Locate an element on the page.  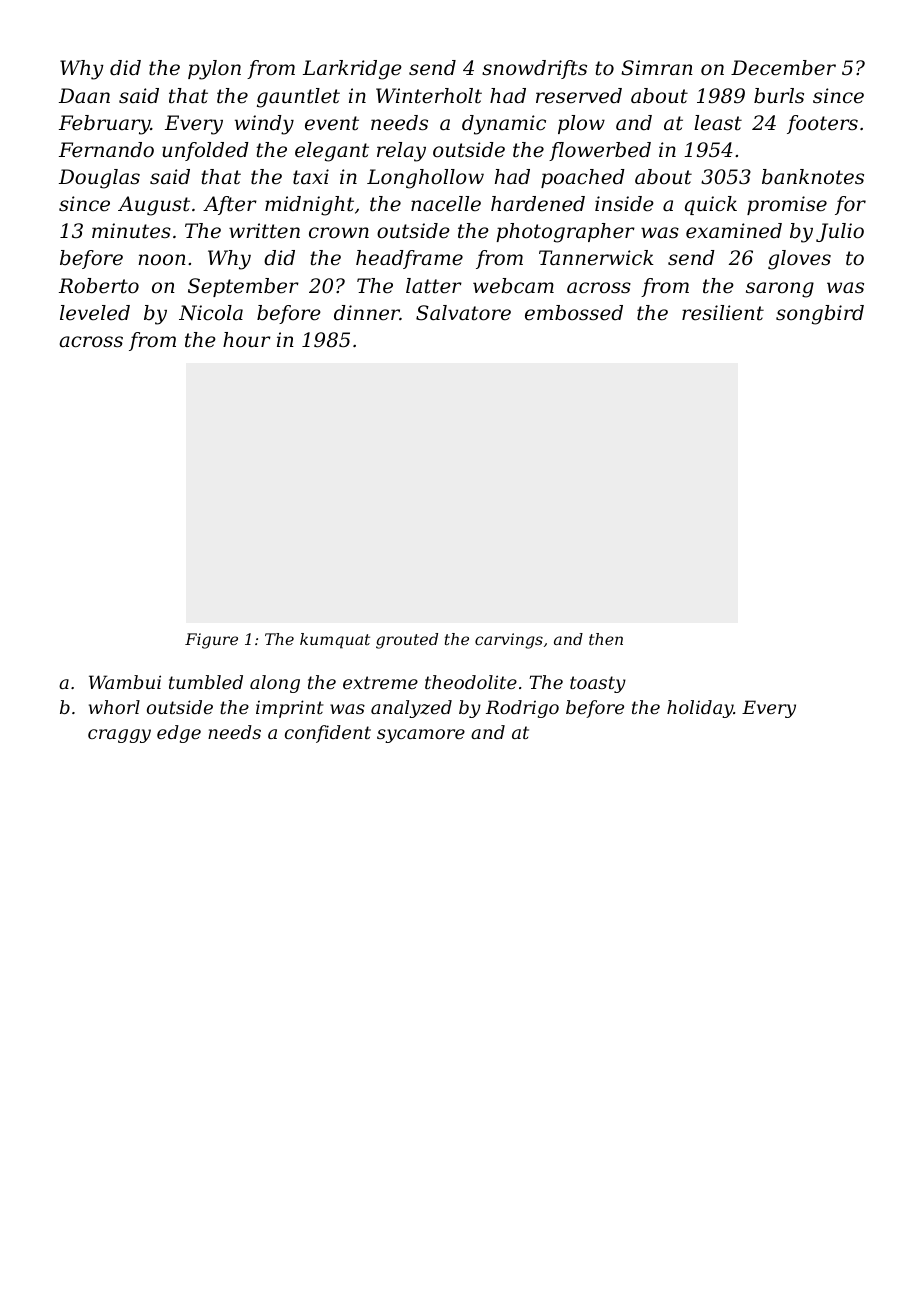
embossed is located at coordinates (574, 313).
